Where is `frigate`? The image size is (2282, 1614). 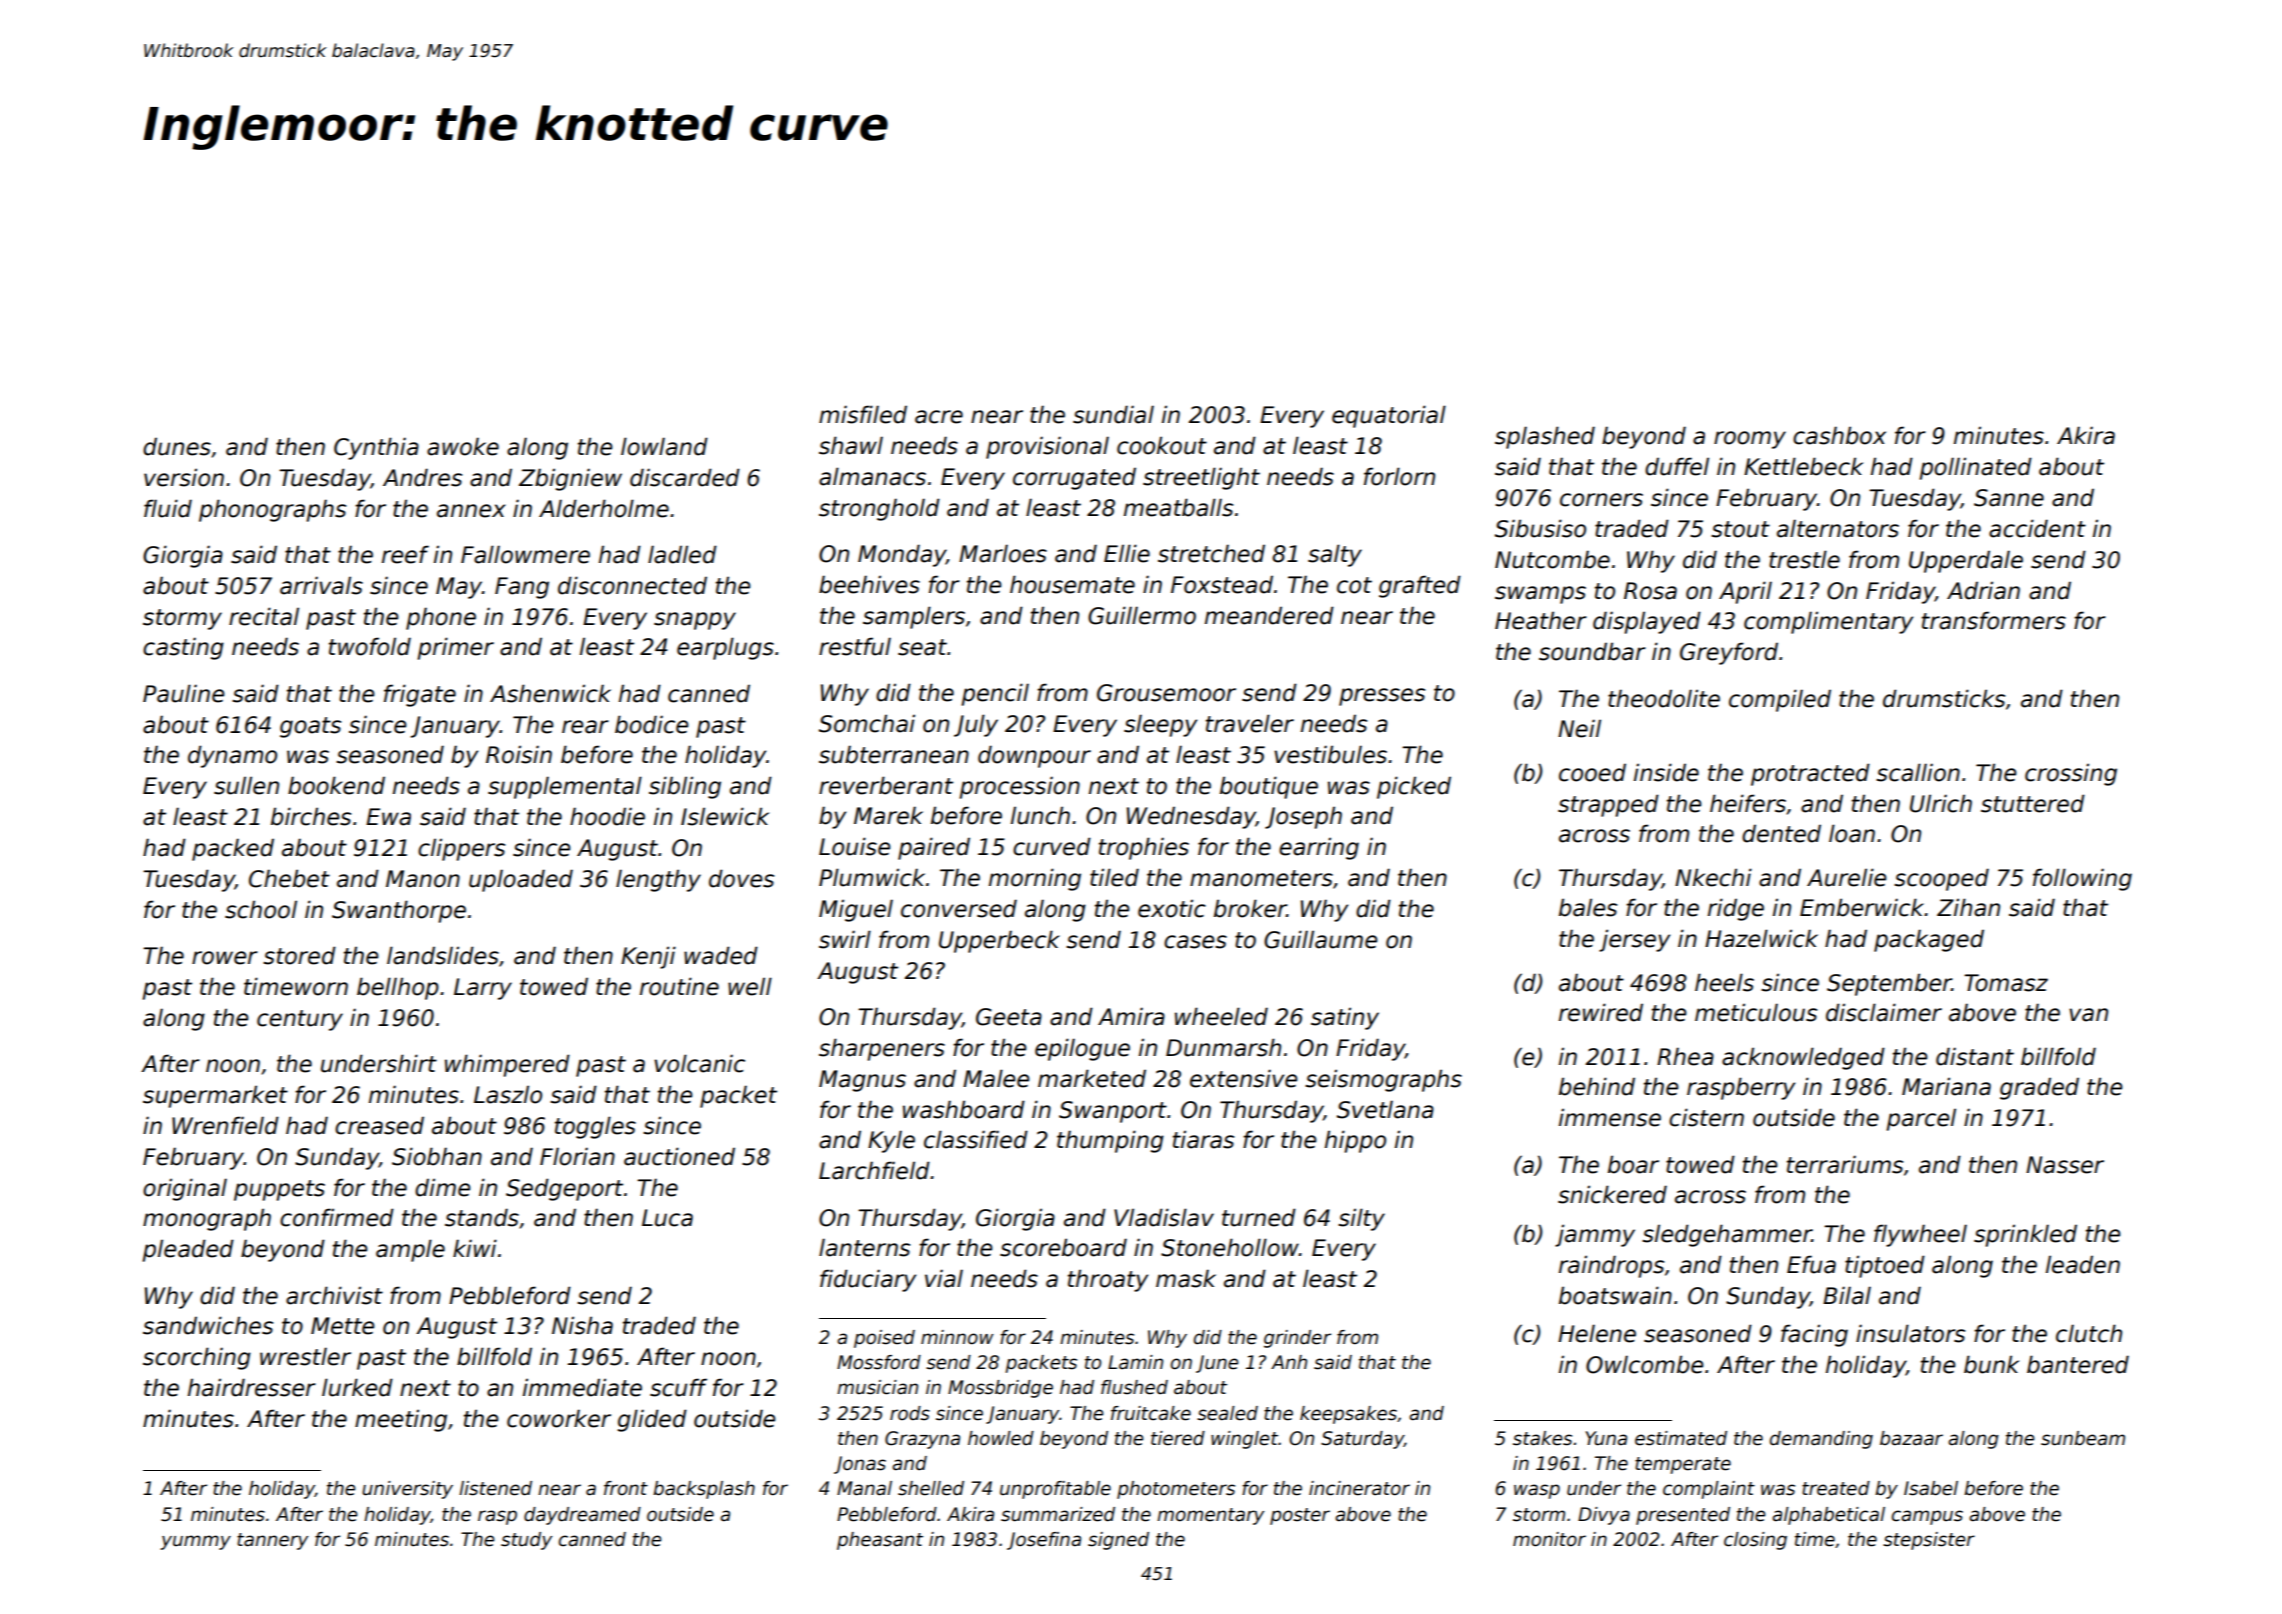 frigate is located at coordinates (420, 695).
